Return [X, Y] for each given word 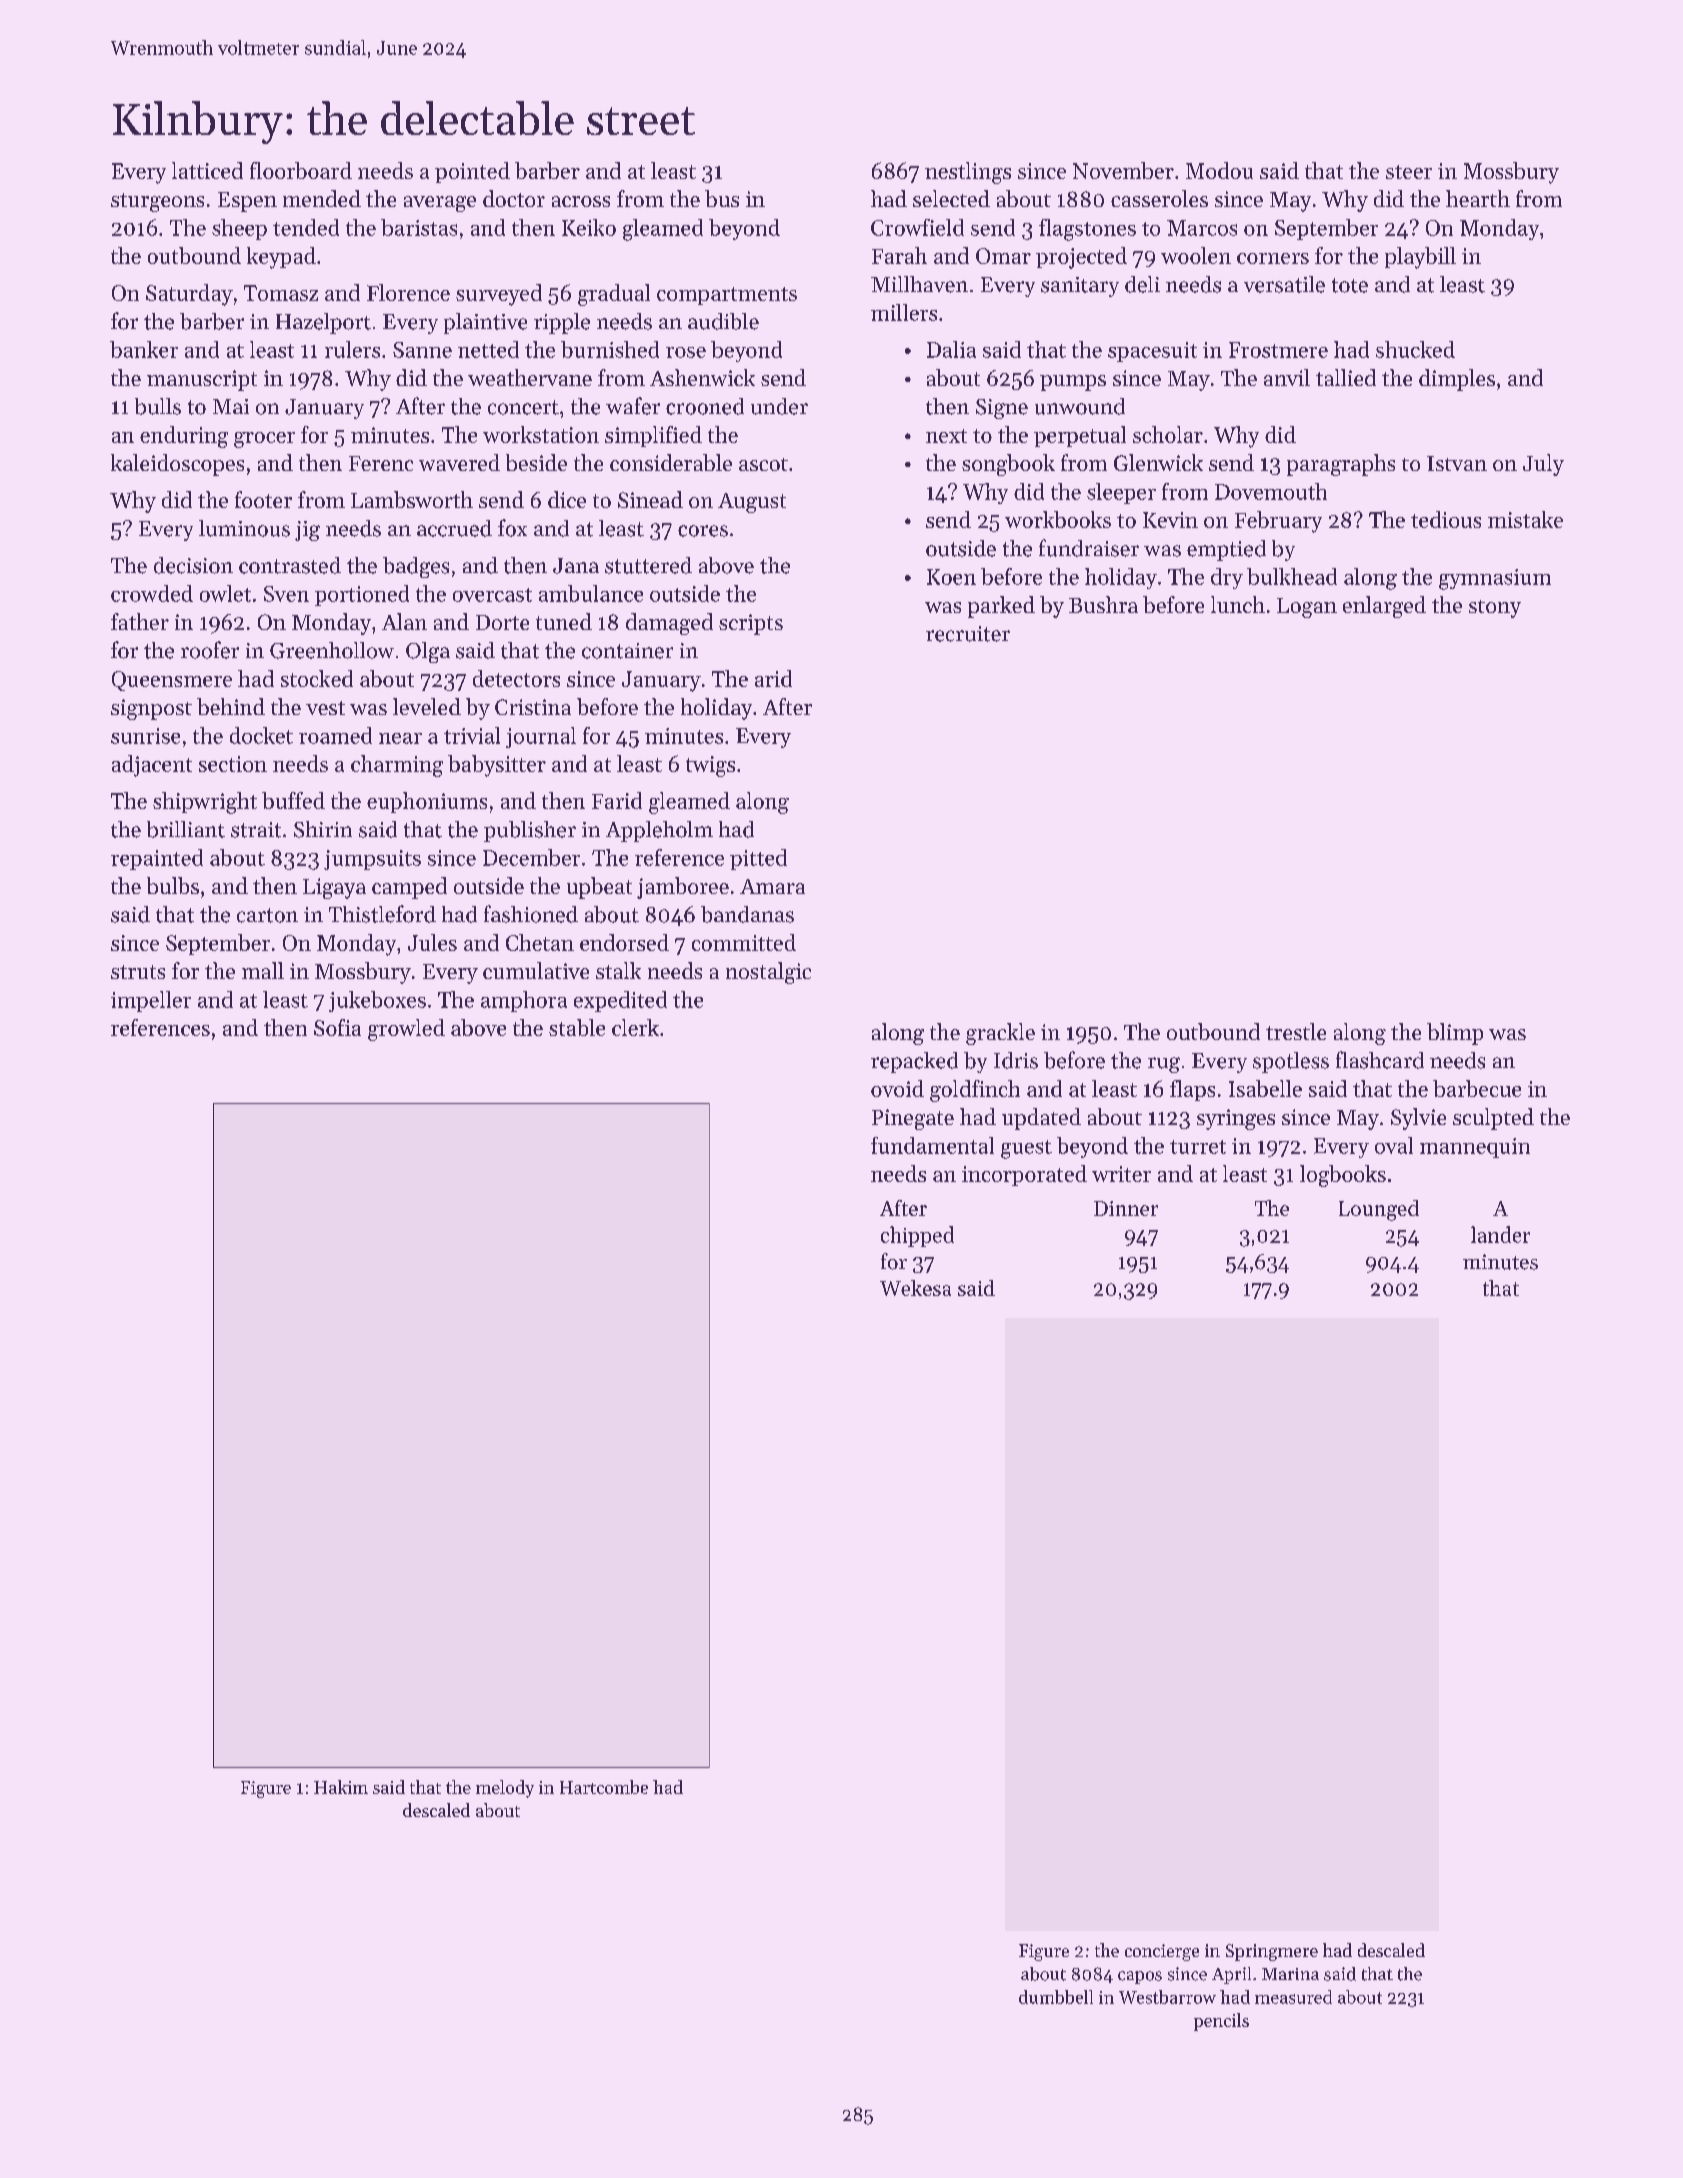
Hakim [341, 1787]
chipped [917, 1236]
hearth [1478, 198]
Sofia [337, 1027]
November [1123, 170]
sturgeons [157, 202]
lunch [1238, 604]
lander [1500, 1234]
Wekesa [915, 1288]
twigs [710, 766]
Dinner [1126, 1208]
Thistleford [382, 914]
